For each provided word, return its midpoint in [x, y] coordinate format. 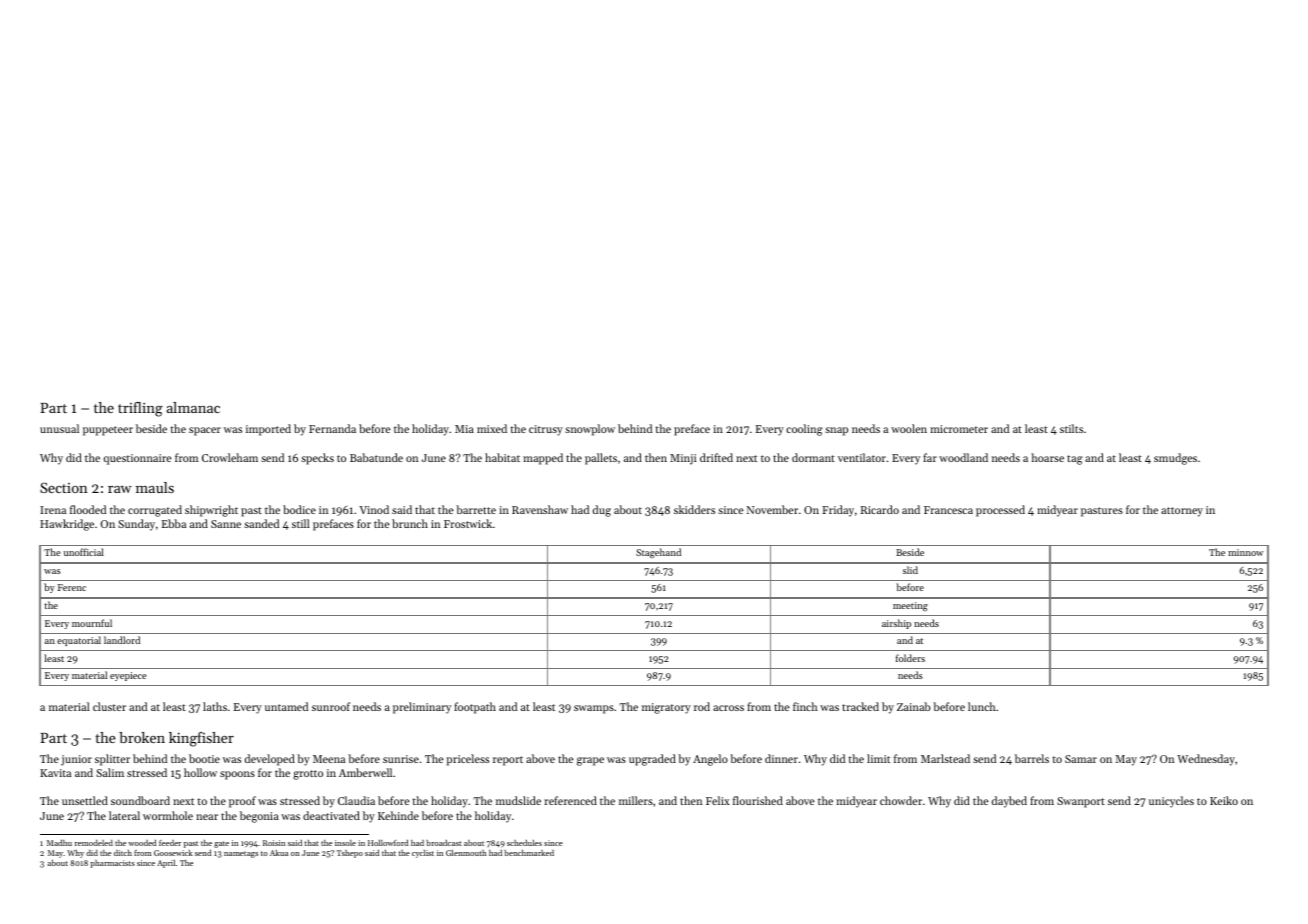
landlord [122, 640]
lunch [982, 706]
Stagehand [658, 553]
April [166, 864]
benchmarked [529, 853]
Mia [464, 429]
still [301, 523]
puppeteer [108, 431]
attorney [1182, 512]
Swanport [1081, 802]
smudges [1175, 459]
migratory [666, 708]
